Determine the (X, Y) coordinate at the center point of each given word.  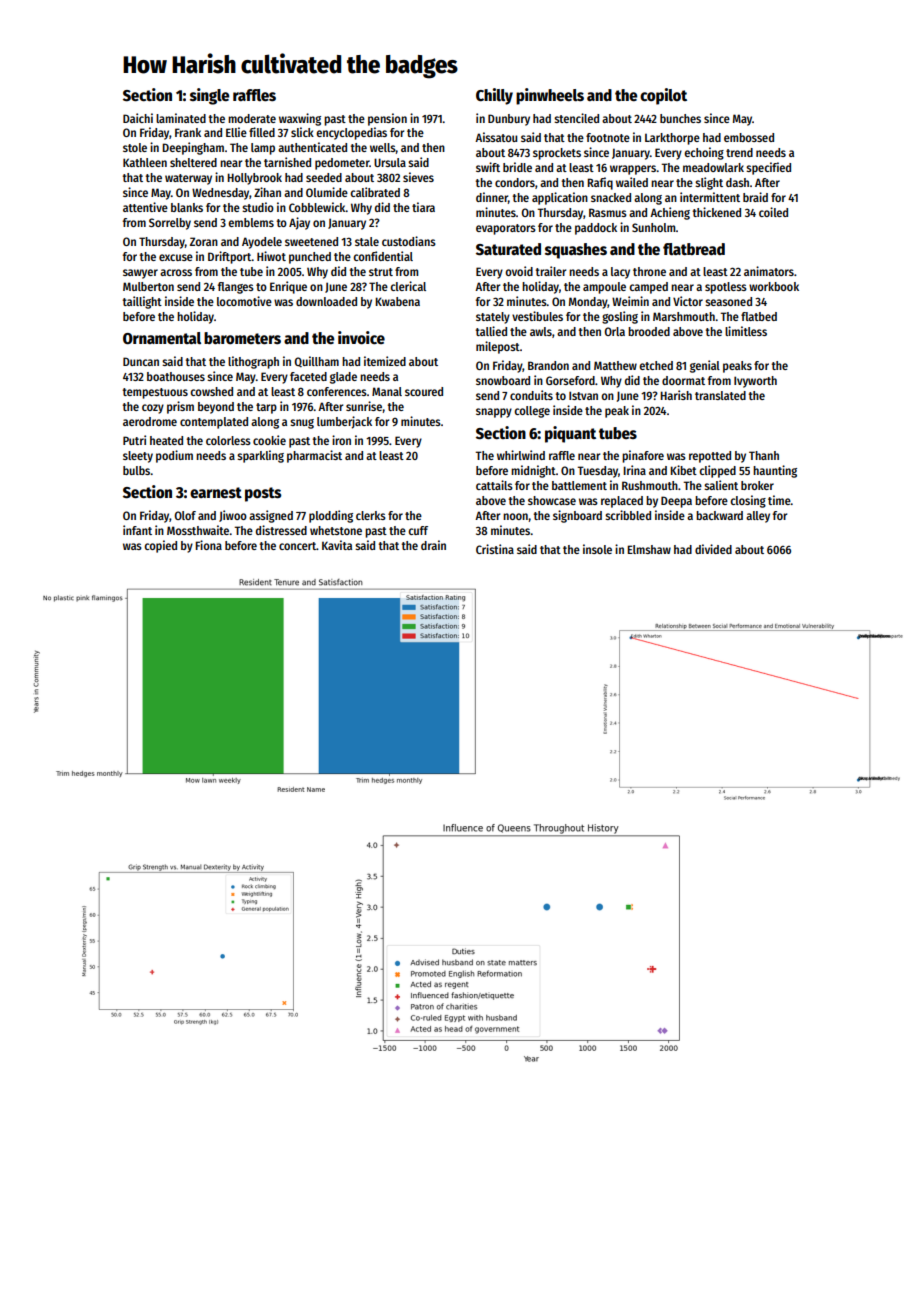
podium (174, 456)
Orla (614, 331)
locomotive (244, 301)
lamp (263, 149)
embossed (749, 137)
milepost (498, 347)
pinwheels (550, 96)
